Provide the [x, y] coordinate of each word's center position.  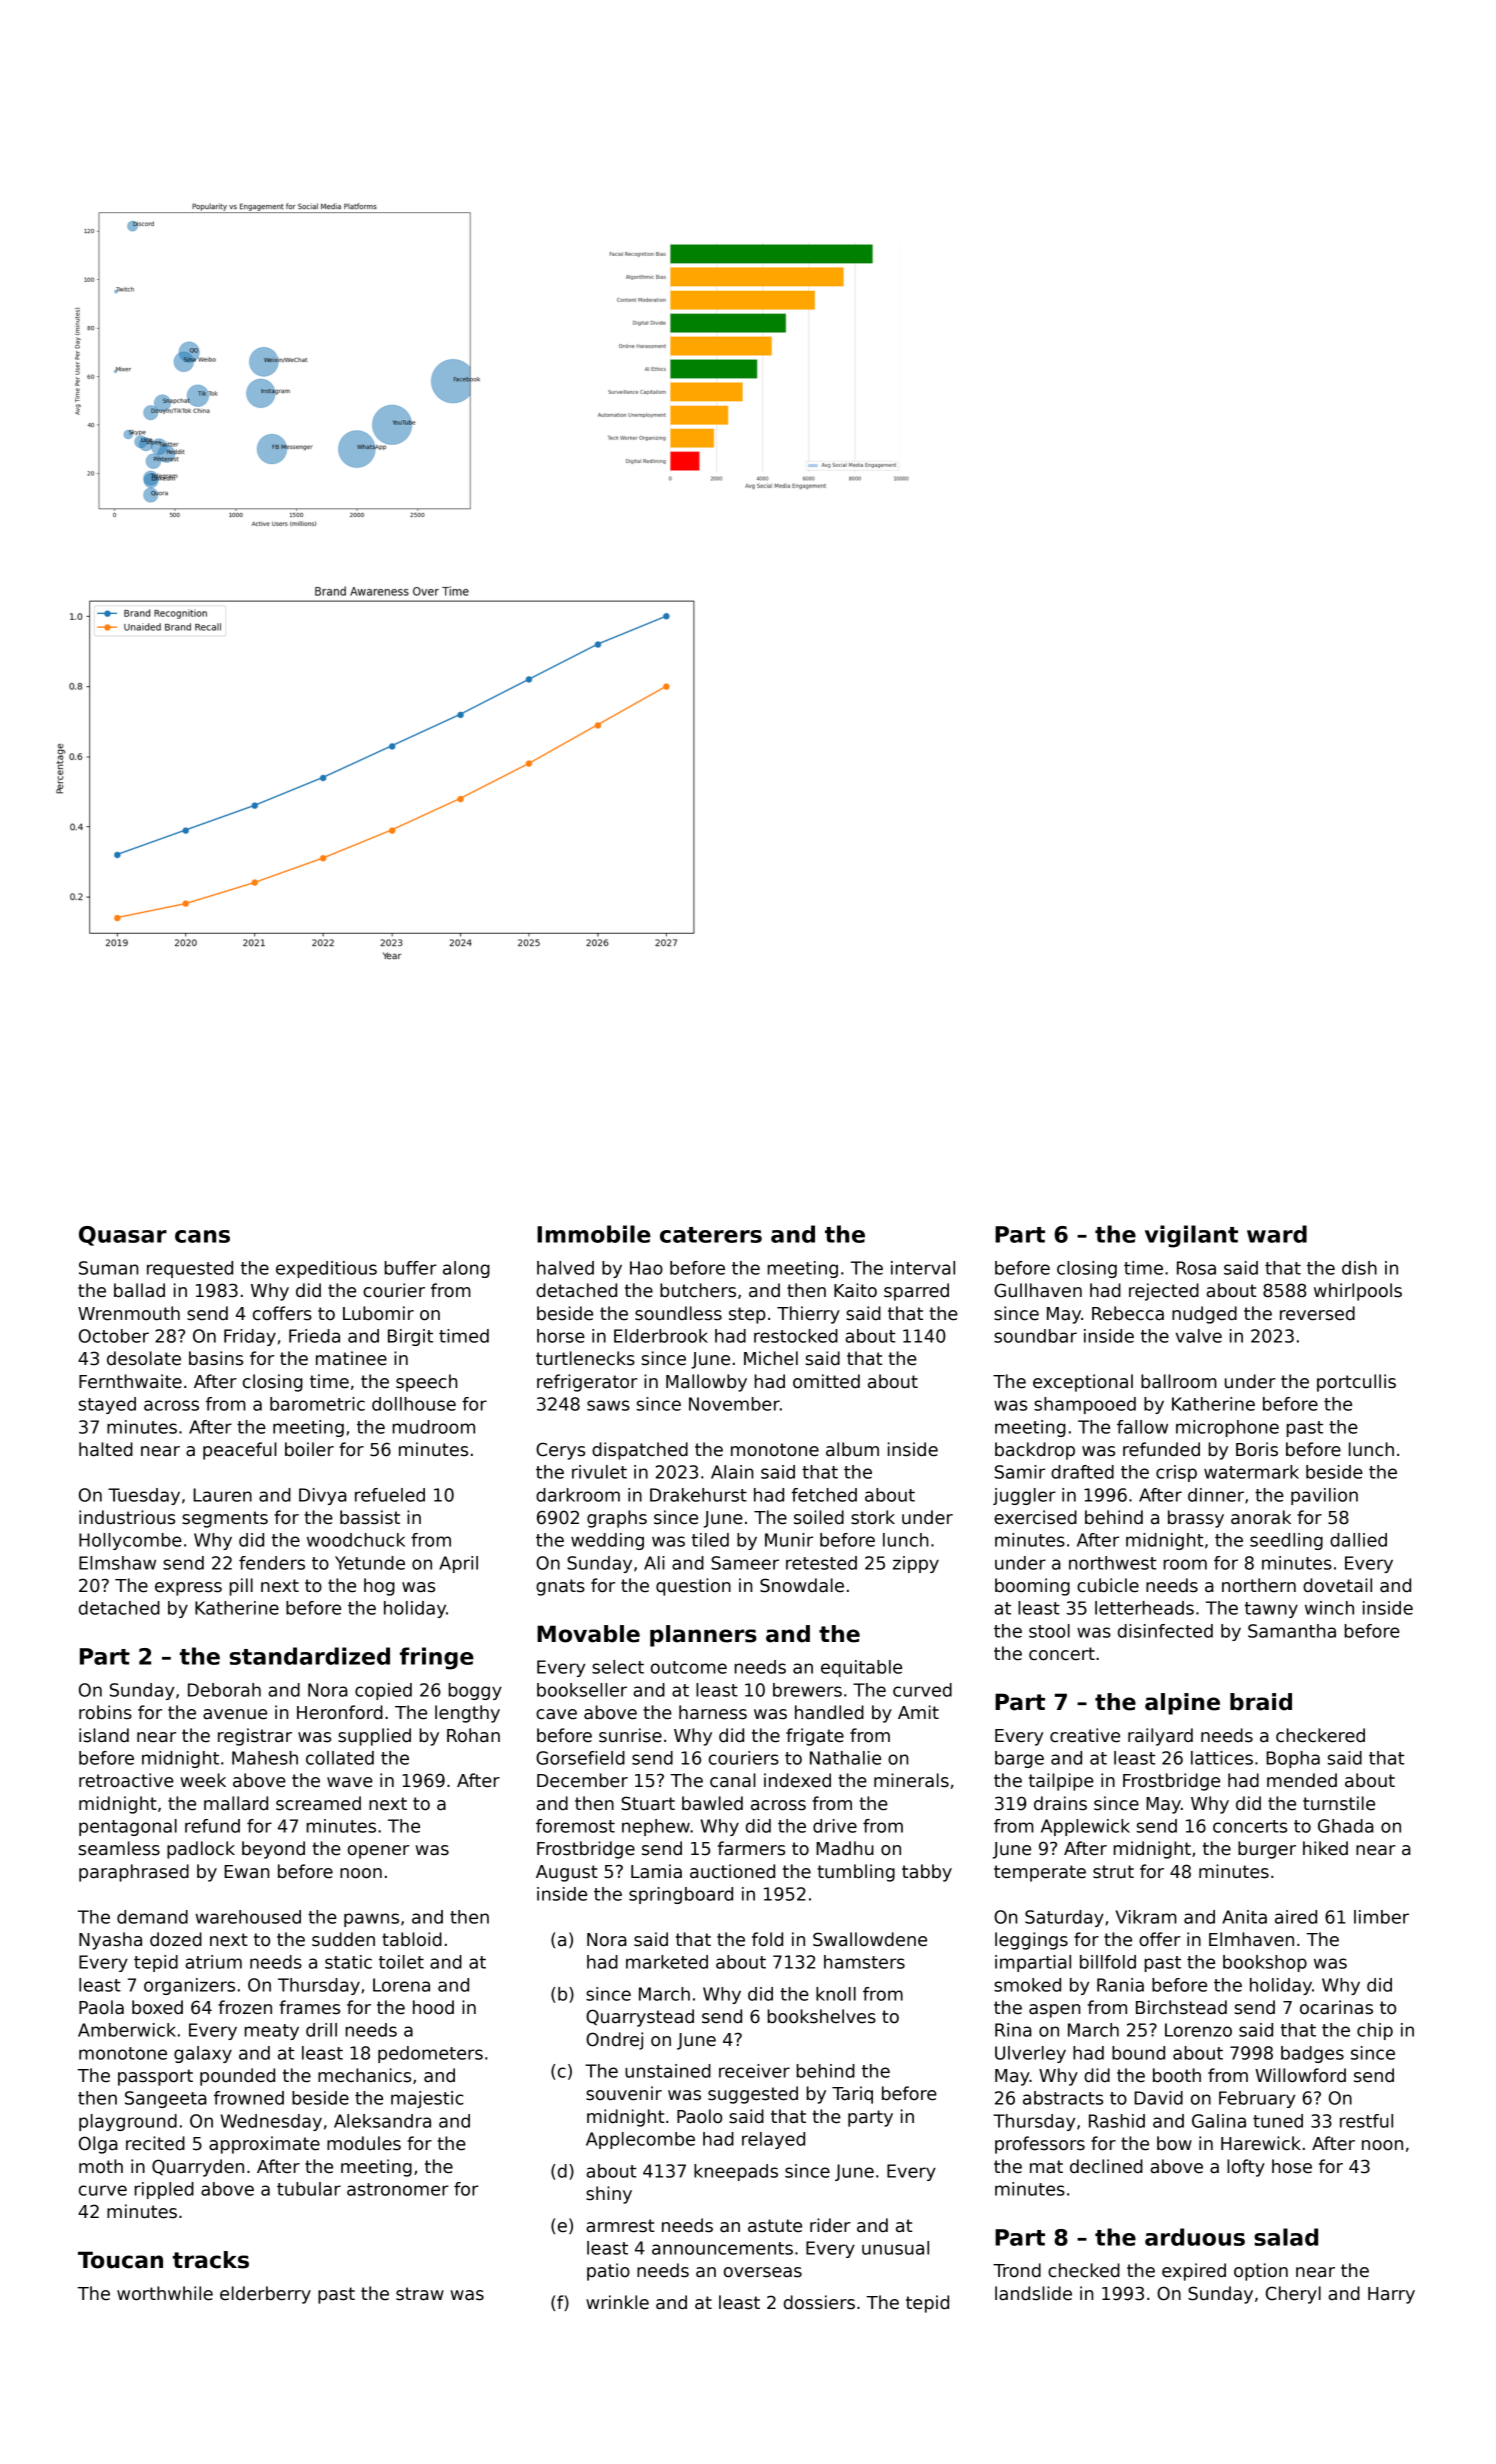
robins [105, 1712]
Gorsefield [580, 1758]
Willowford [1300, 2075]
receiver [754, 2071]
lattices [1222, 1758]
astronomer [398, 2189]
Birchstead [1181, 2007]
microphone [1227, 1428]
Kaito [855, 1290]
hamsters [864, 1962]
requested [190, 1269]
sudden [343, 1939]
